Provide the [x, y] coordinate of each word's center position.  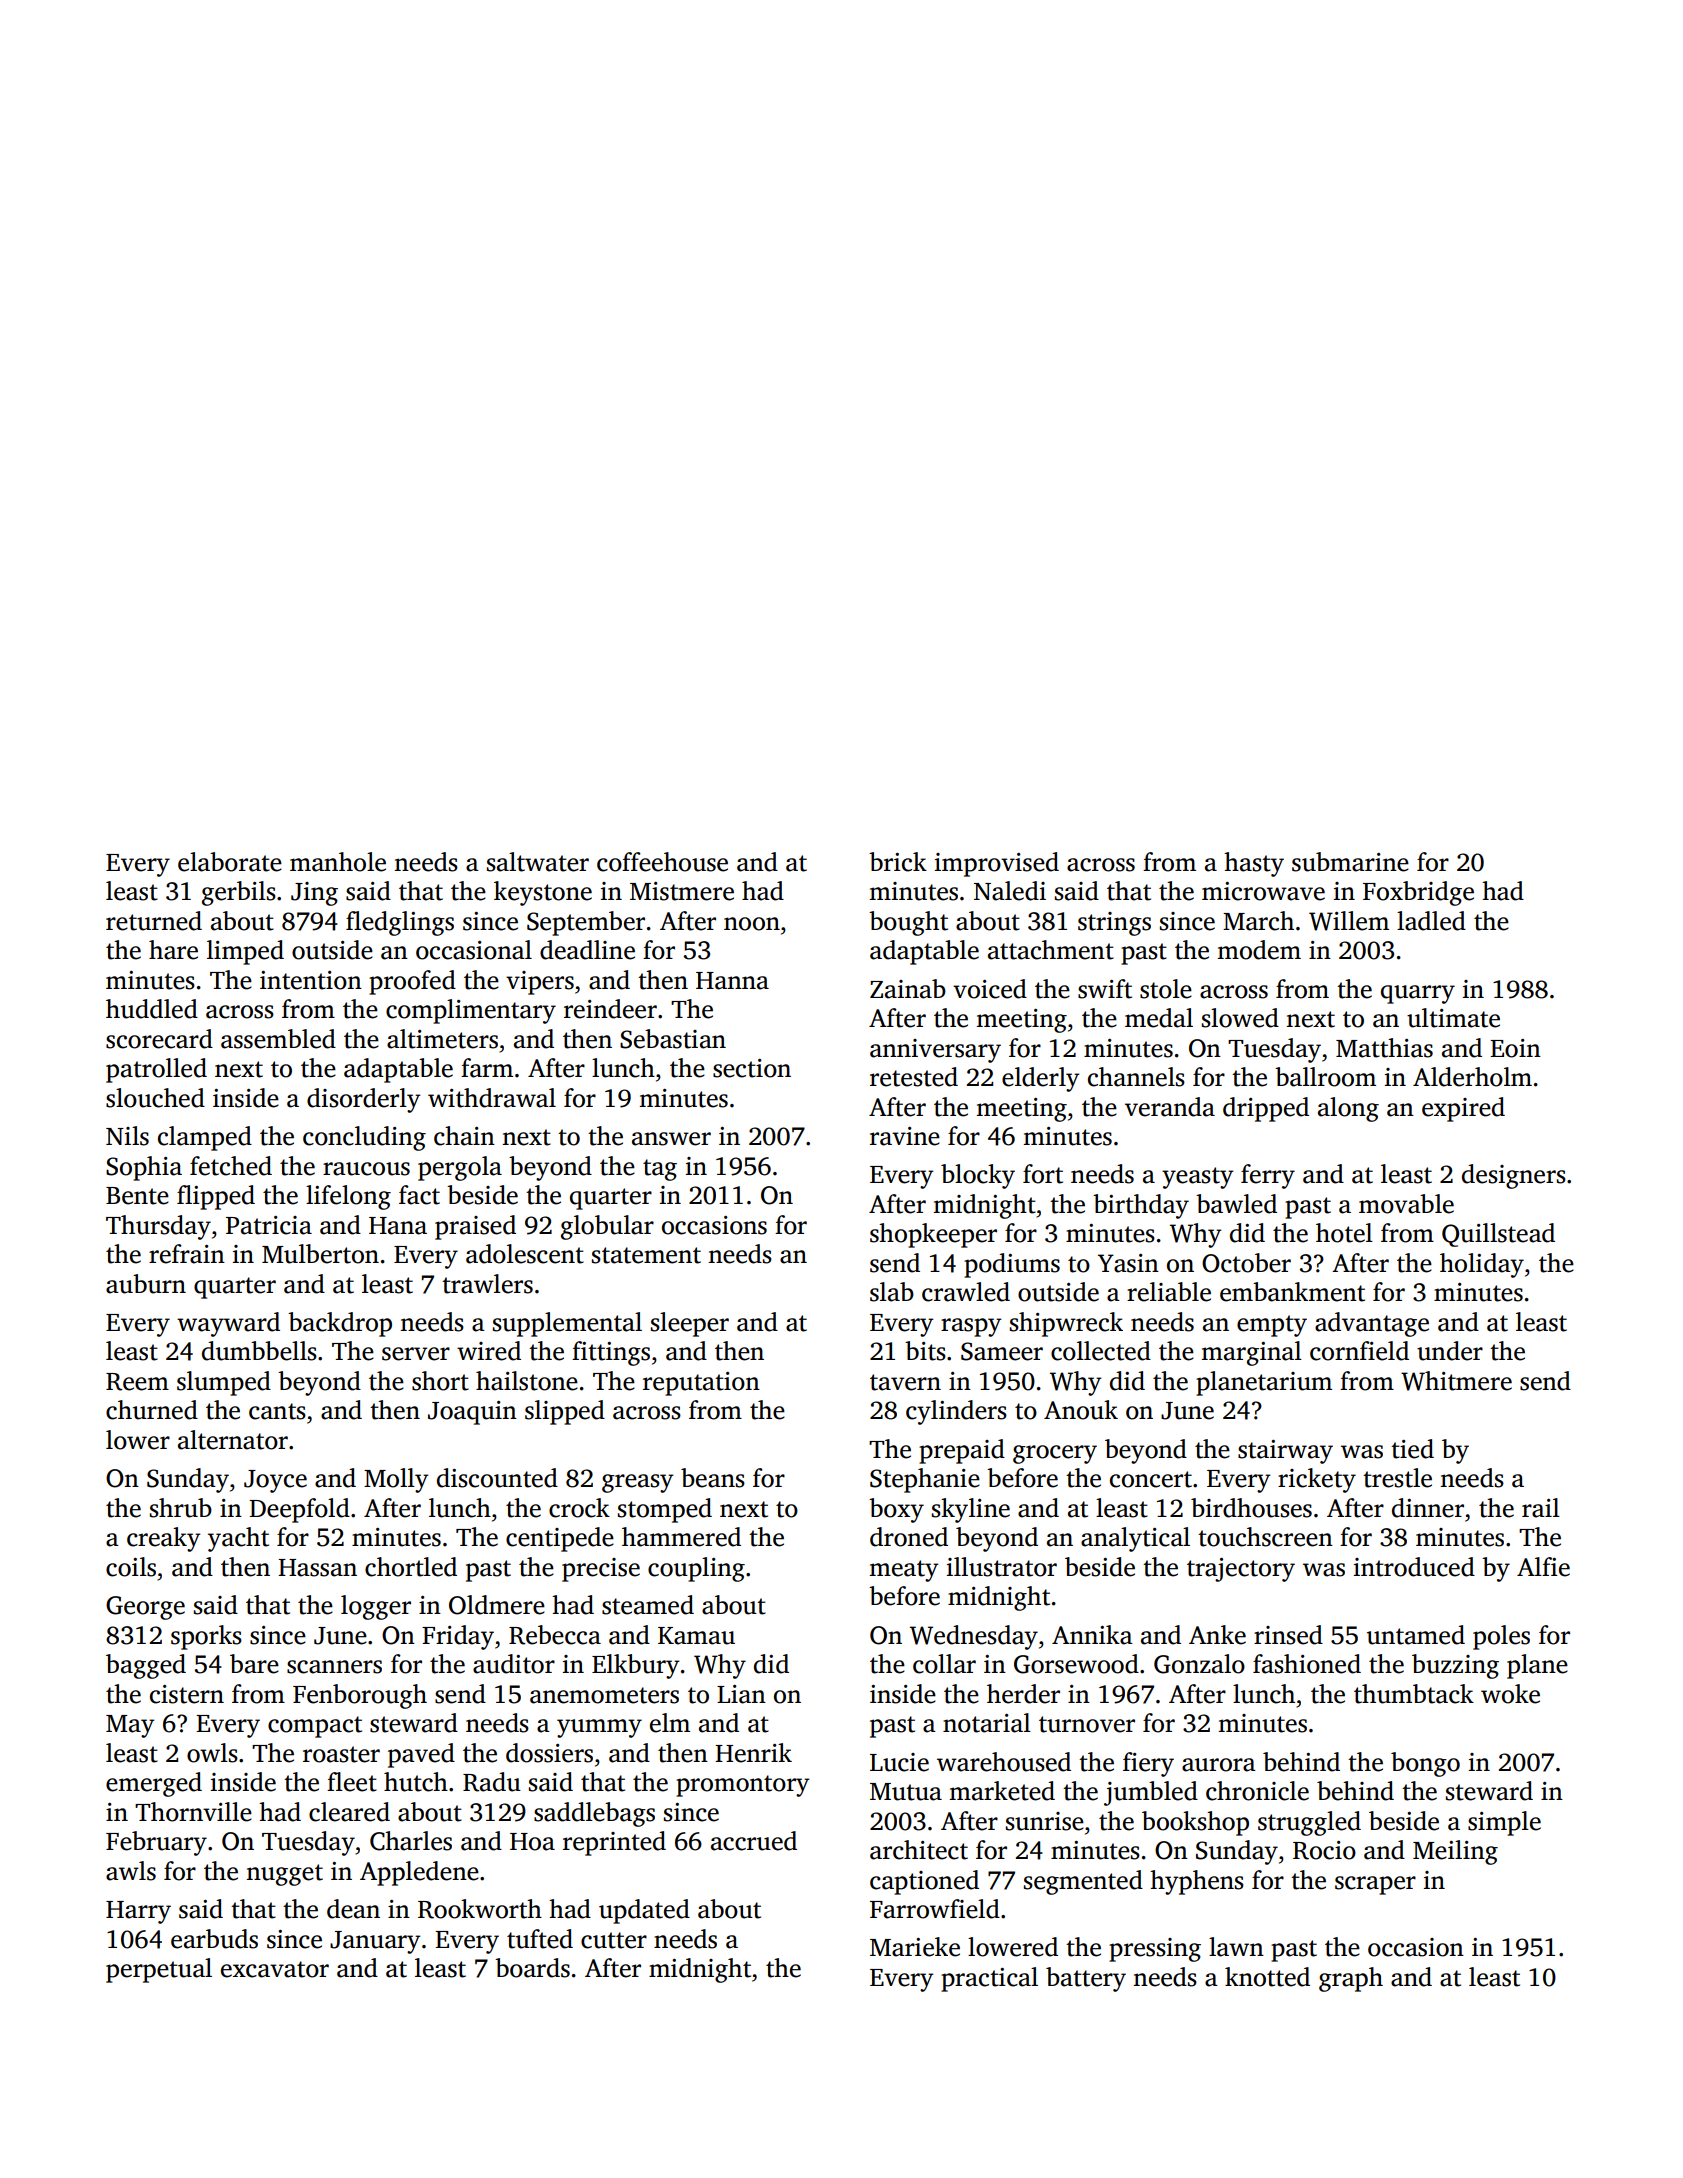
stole [1166, 989]
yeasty [1198, 1178]
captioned [924, 1882]
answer [671, 1139]
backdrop [340, 1324]
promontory [743, 1786]
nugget [285, 1875]
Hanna [732, 981]
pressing [1155, 1950]
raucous [366, 1169]
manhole [338, 862]
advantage [1372, 1324]
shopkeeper [933, 1235]
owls [212, 1753]
